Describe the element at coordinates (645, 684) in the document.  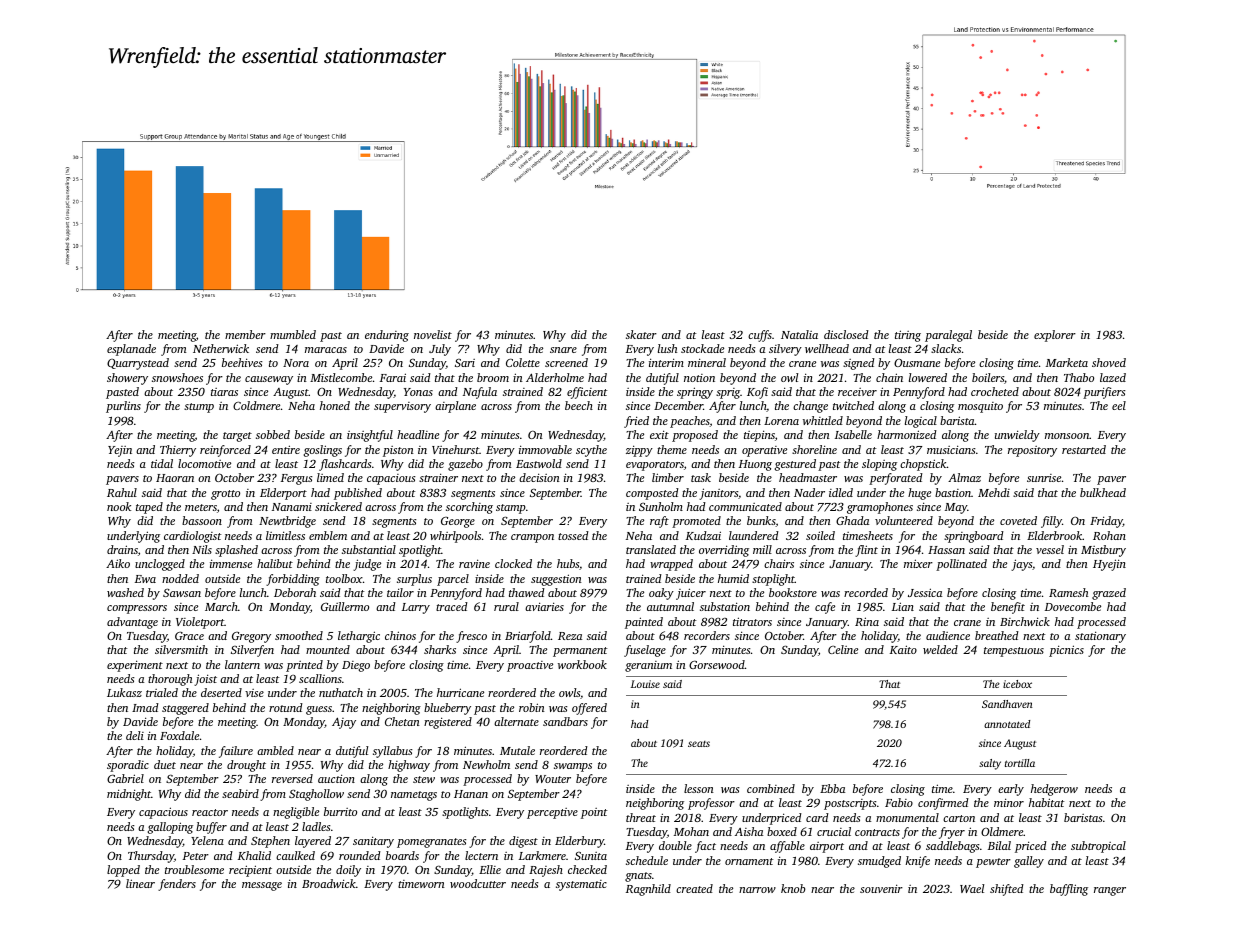
I see `Louise` at that location.
